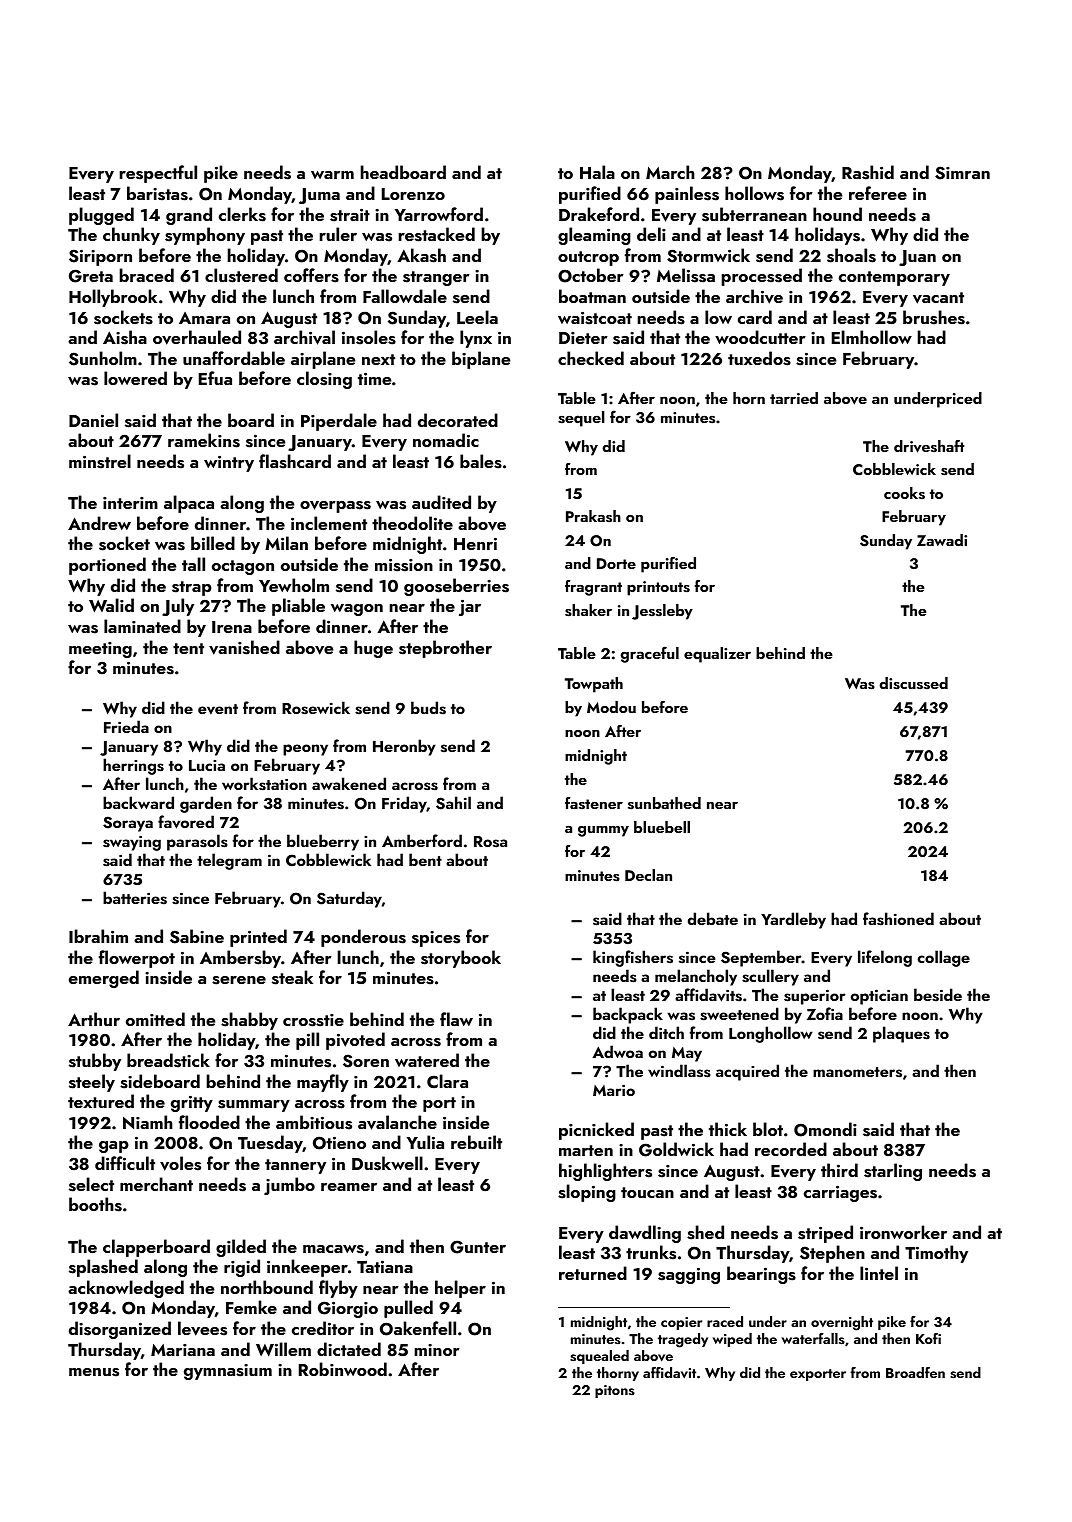 This document has height=1522, width=1072. What do you see at coordinates (914, 683) in the document?
I see `discussed` at bounding box center [914, 683].
